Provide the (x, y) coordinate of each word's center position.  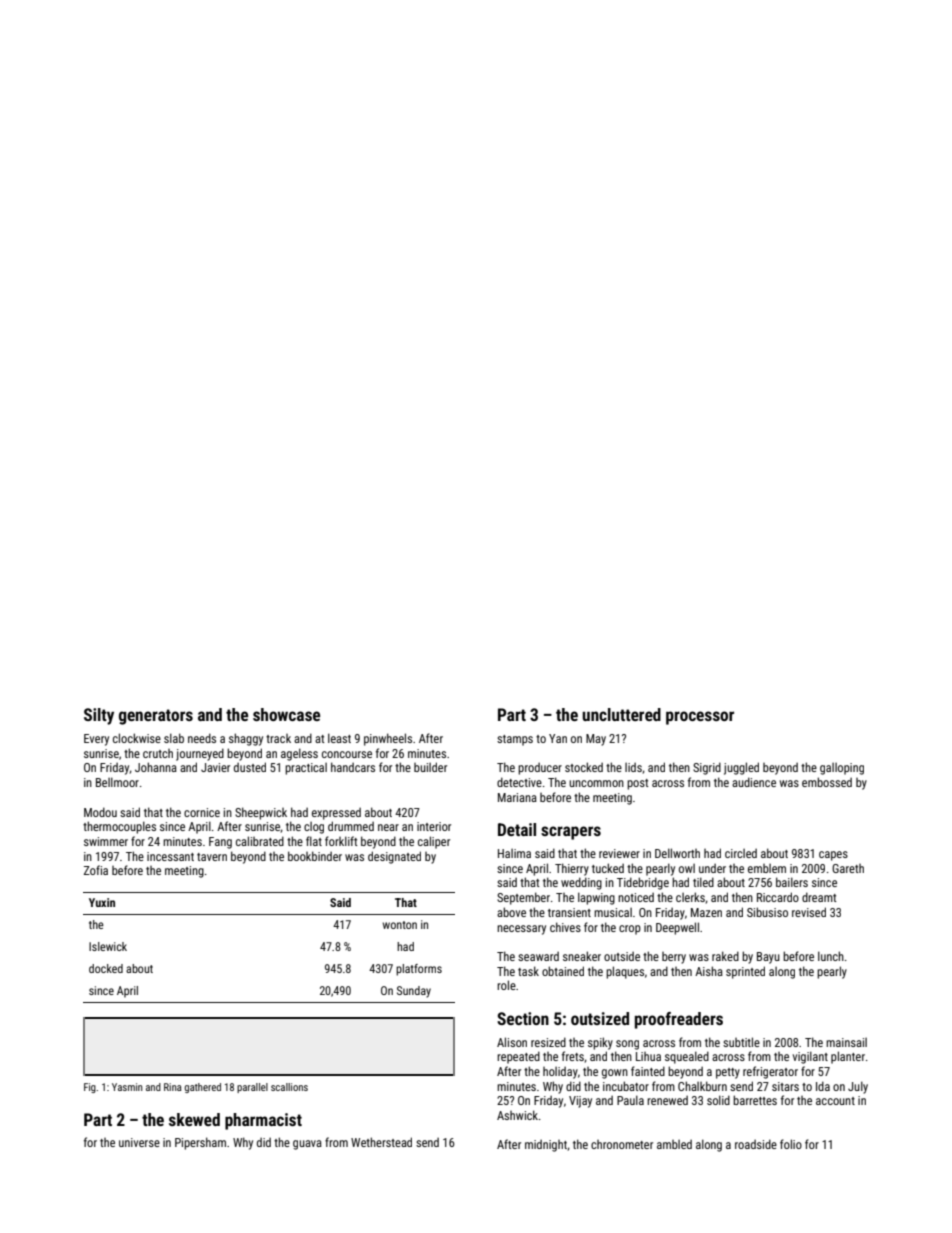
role (506, 985)
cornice (202, 812)
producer (540, 768)
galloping (842, 769)
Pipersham (200, 1143)
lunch (831, 956)
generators (156, 717)
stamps (515, 740)
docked (106, 968)
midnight (546, 1145)
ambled (674, 1144)
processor (700, 718)
